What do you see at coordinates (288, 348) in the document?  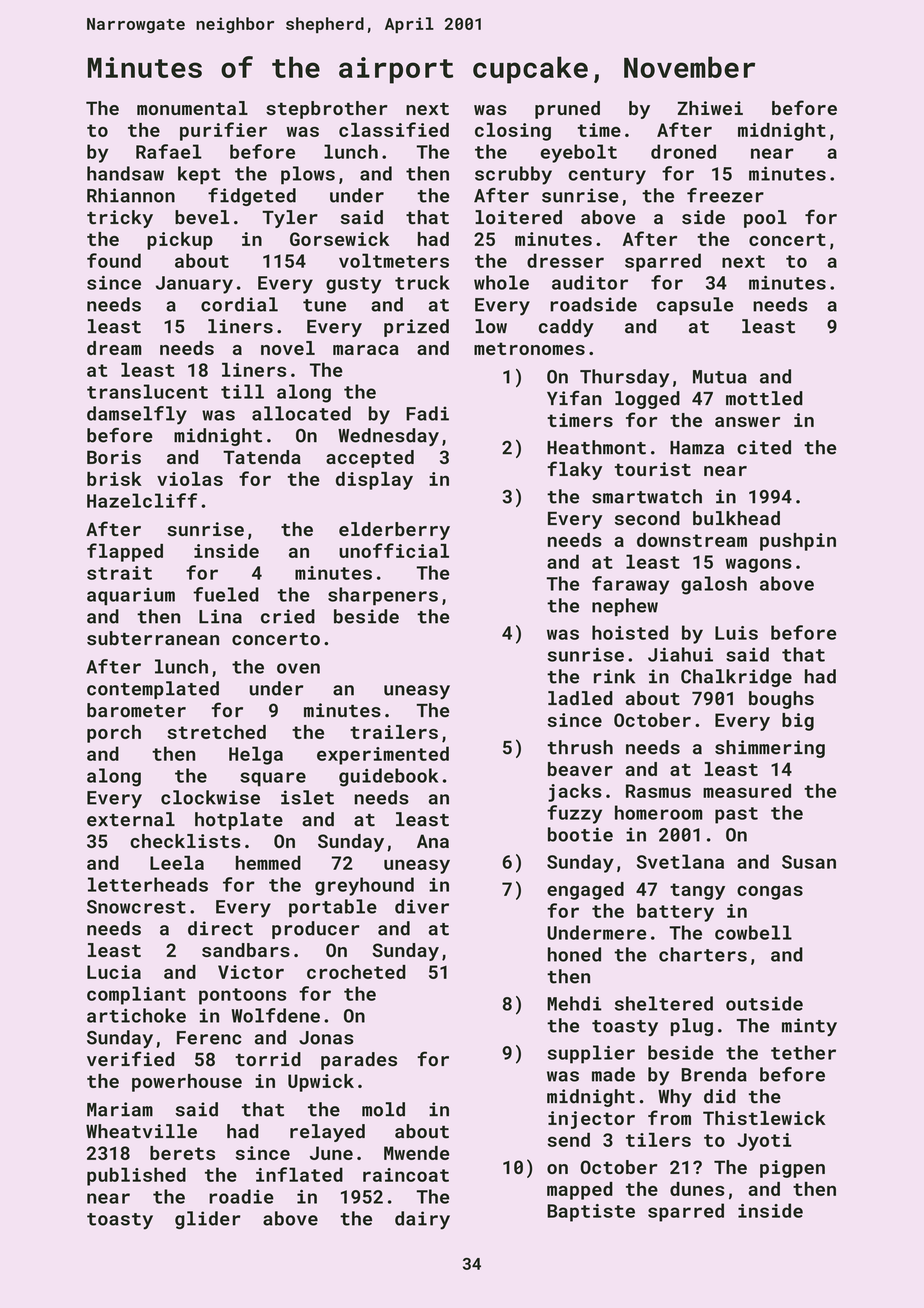 I see `novel` at bounding box center [288, 348].
